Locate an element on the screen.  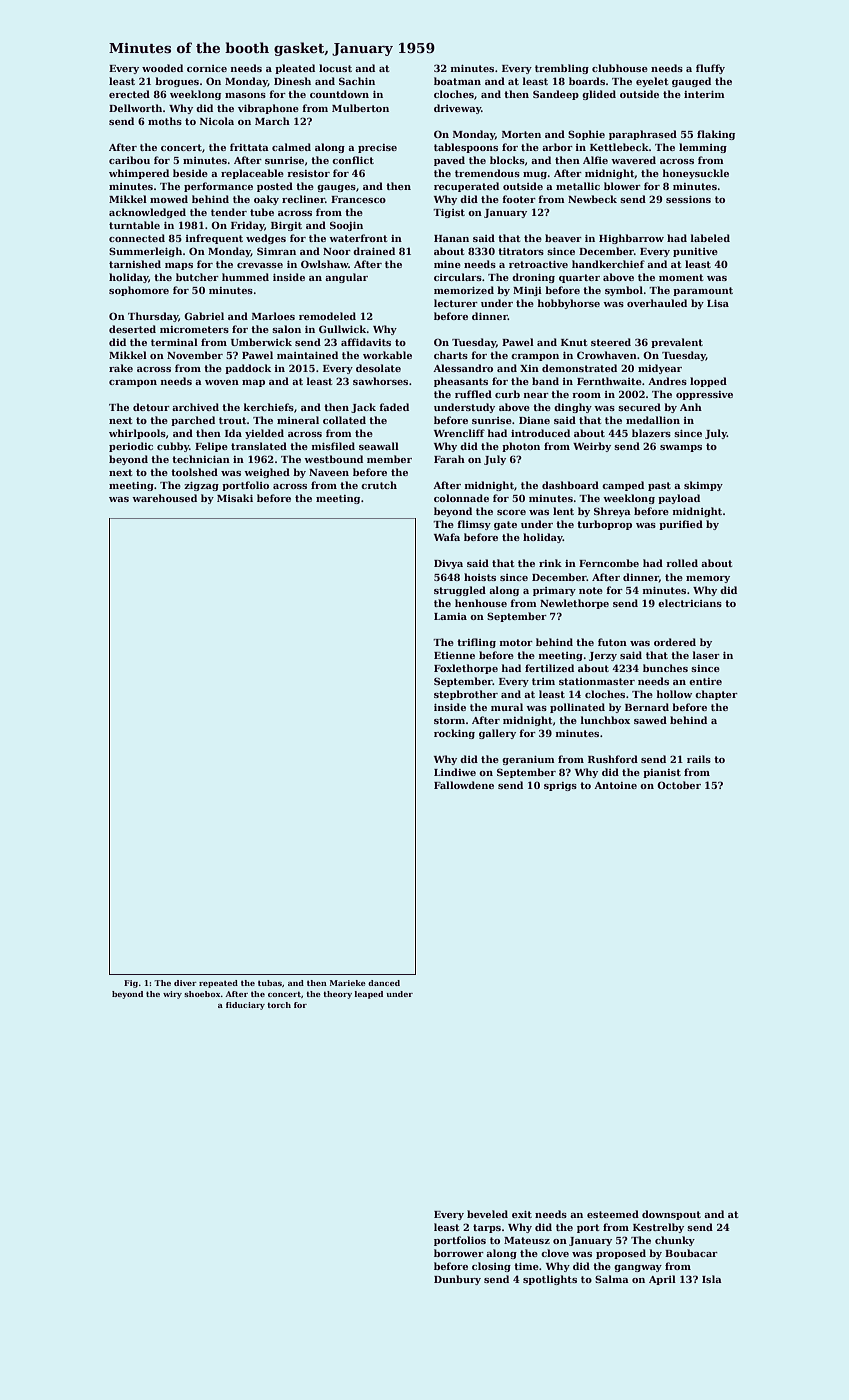
symbol is located at coordinates (624, 291).
